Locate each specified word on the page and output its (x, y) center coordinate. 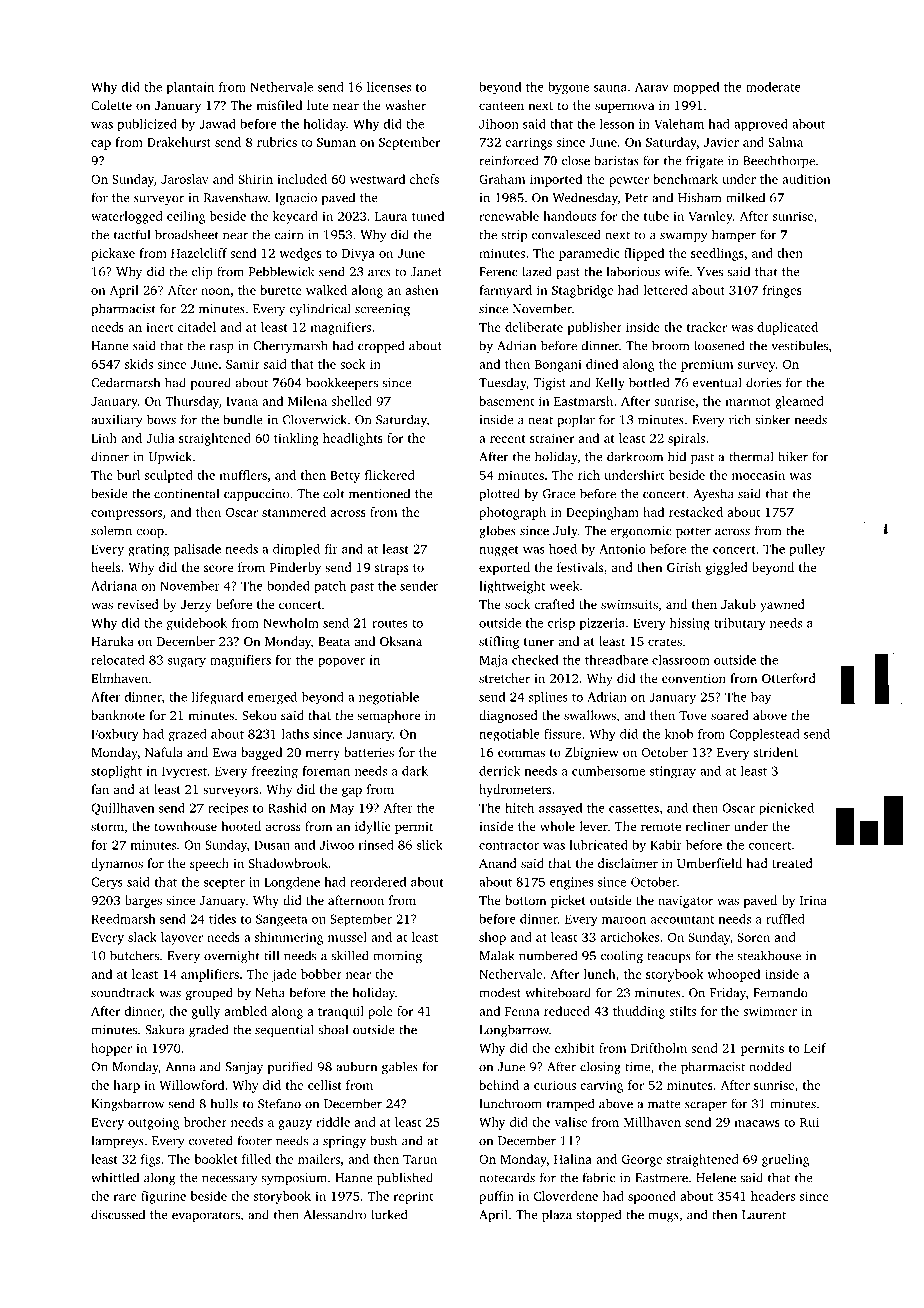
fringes (782, 291)
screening (382, 310)
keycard (295, 217)
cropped (381, 346)
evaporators (206, 1216)
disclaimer (628, 863)
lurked (389, 1214)
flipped (644, 254)
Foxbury (115, 735)
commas (521, 753)
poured (211, 383)
